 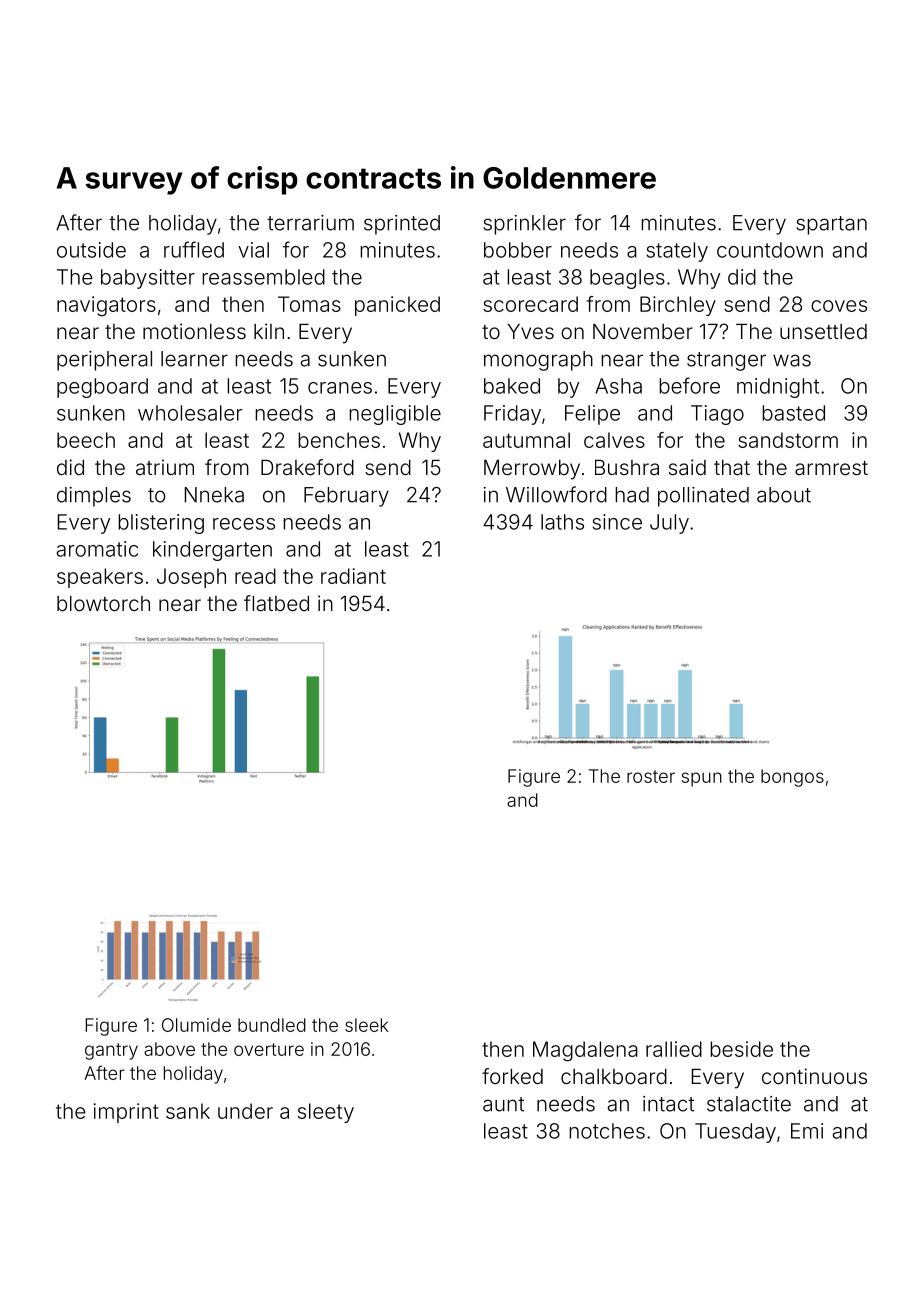 I want to click on monograph, so click(x=538, y=361).
